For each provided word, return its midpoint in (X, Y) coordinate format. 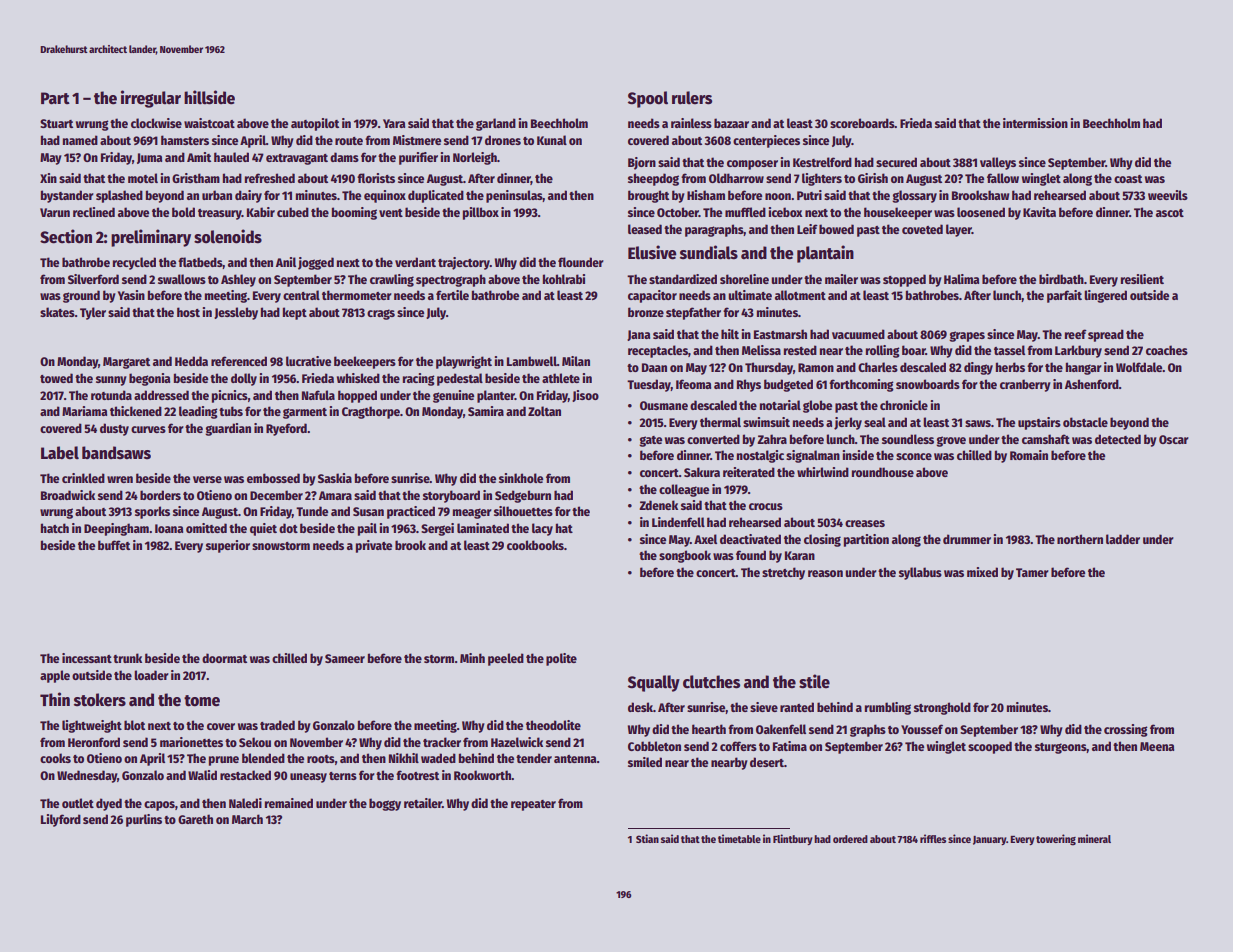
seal (875, 422)
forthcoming (861, 385)
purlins (144, 820)
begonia (149, 379)
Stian (647, 838)
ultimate (750, 295)
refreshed (270, 178)
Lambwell (532, 361)
